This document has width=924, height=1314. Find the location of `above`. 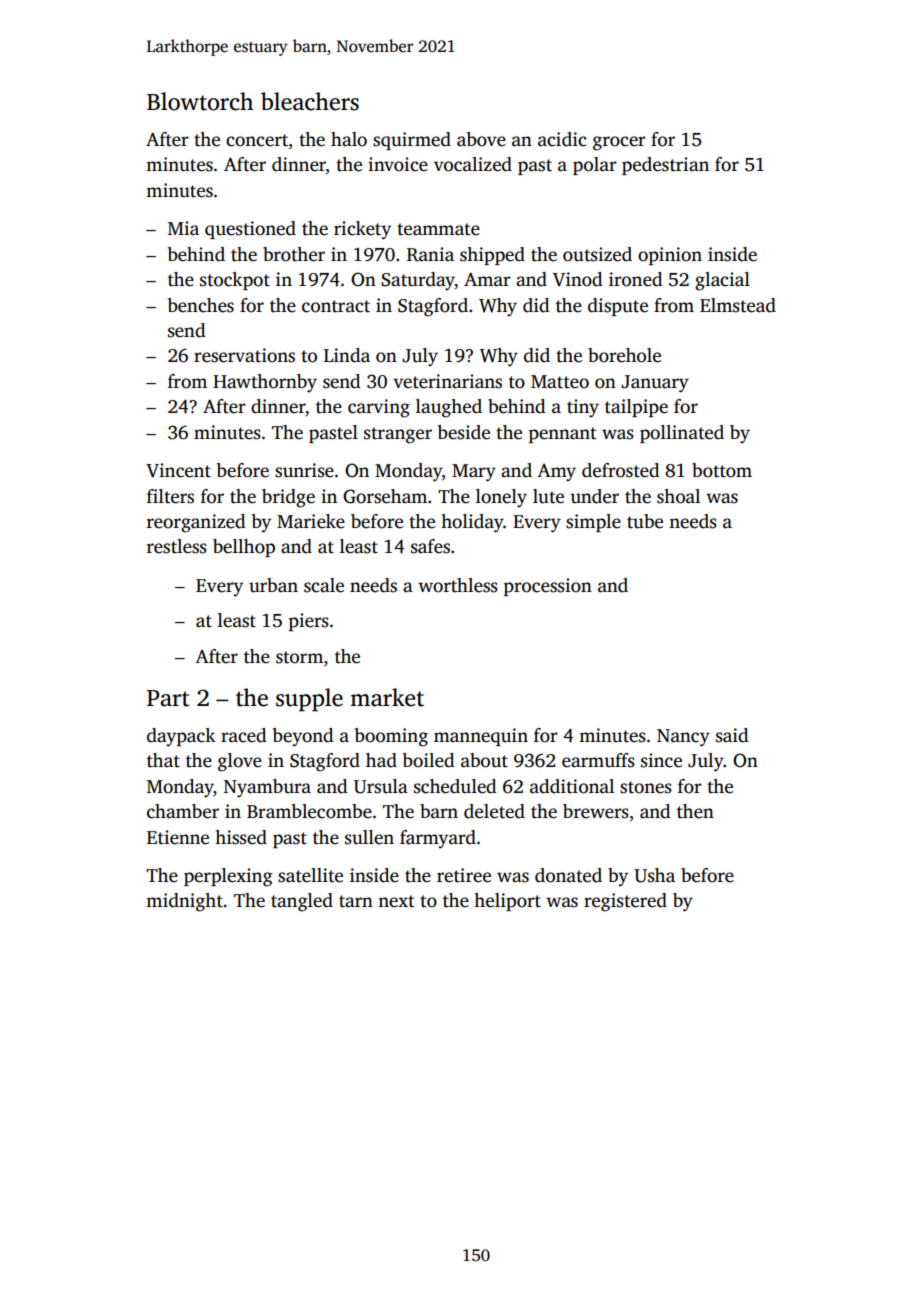

above is located at coordinates (481, 139).
